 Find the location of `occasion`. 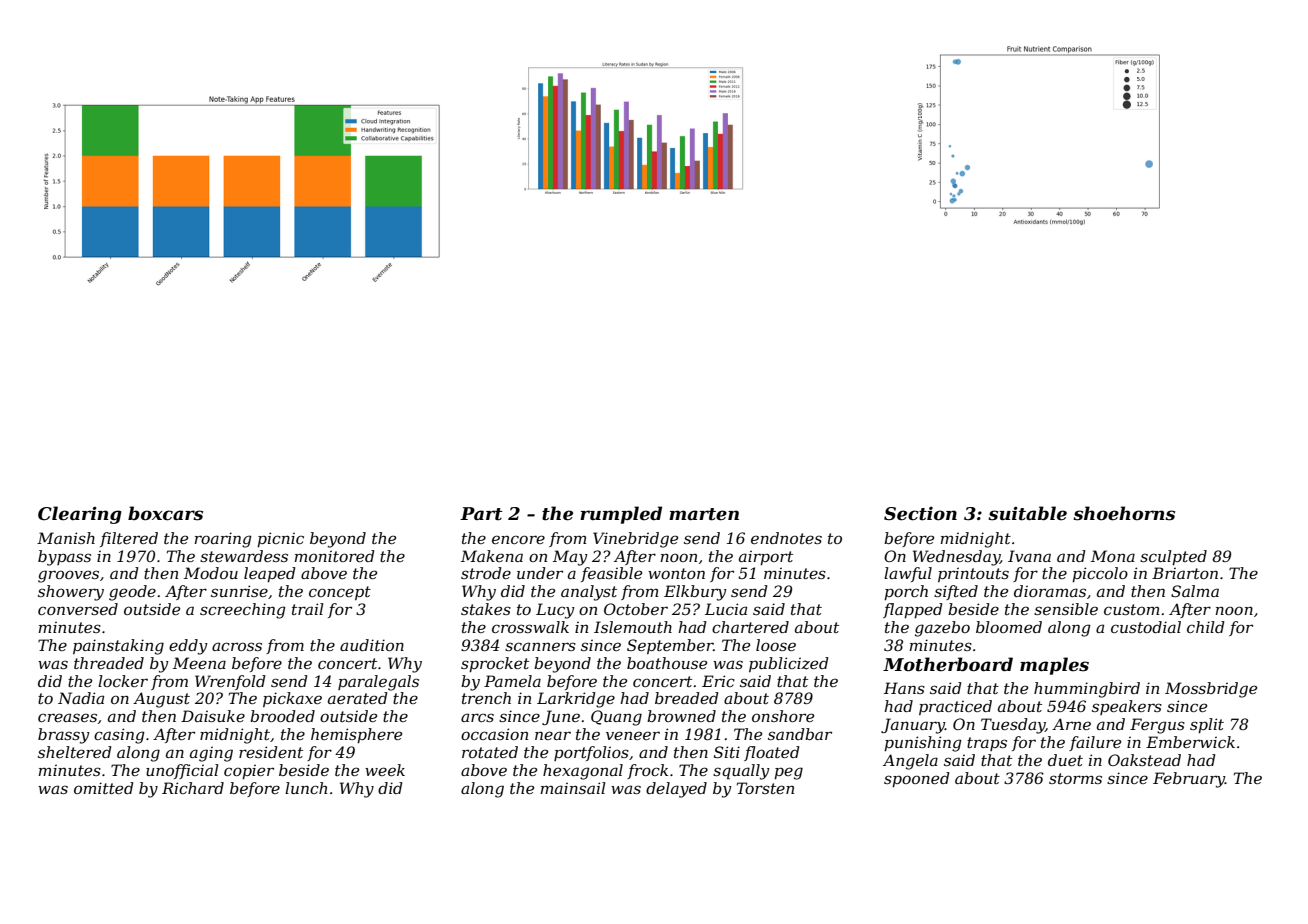

occasion is located at coordinates (494, 734).
